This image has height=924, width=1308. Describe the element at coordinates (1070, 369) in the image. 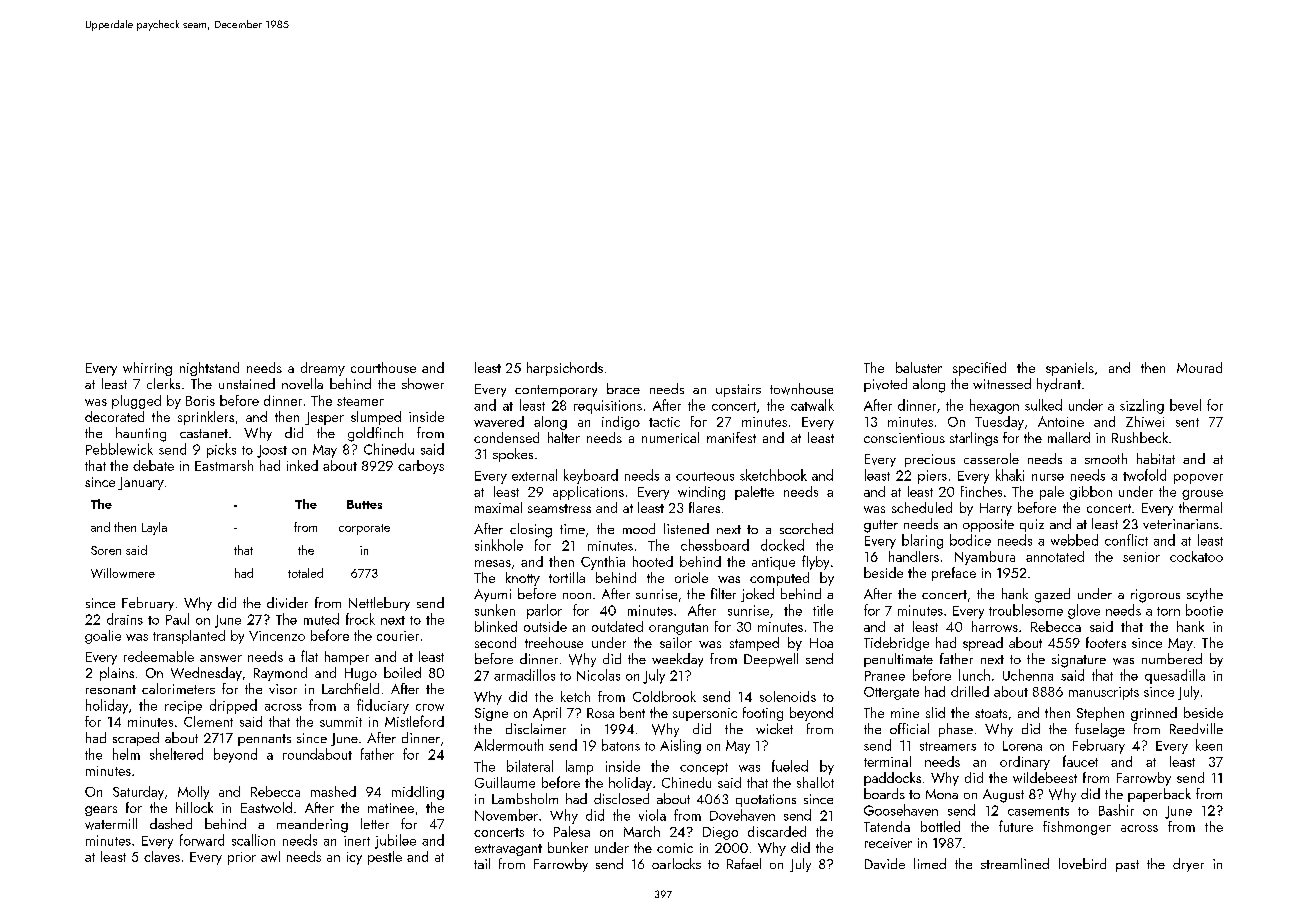

I see `spaniels` at that location.
